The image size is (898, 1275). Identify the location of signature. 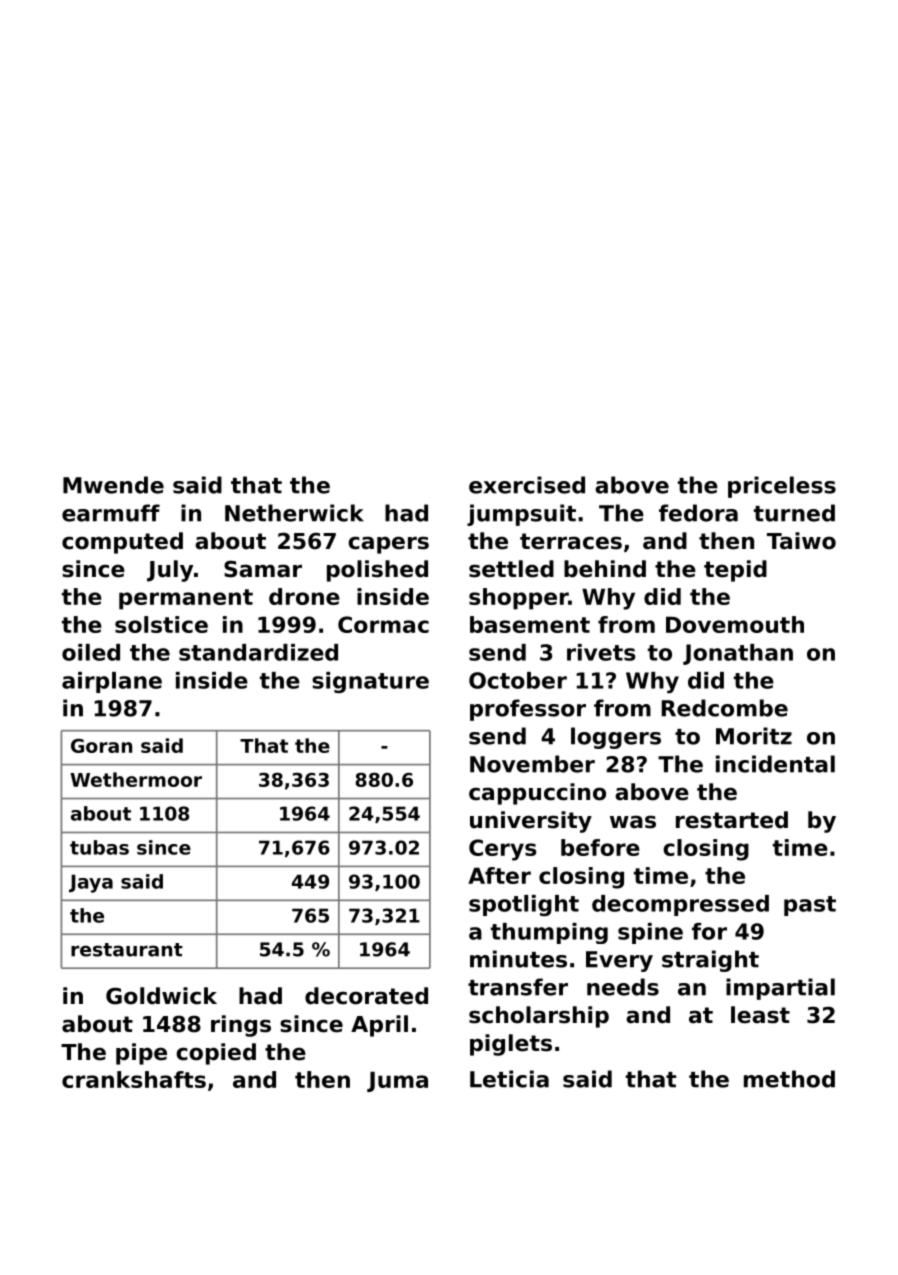
(370, 682).
